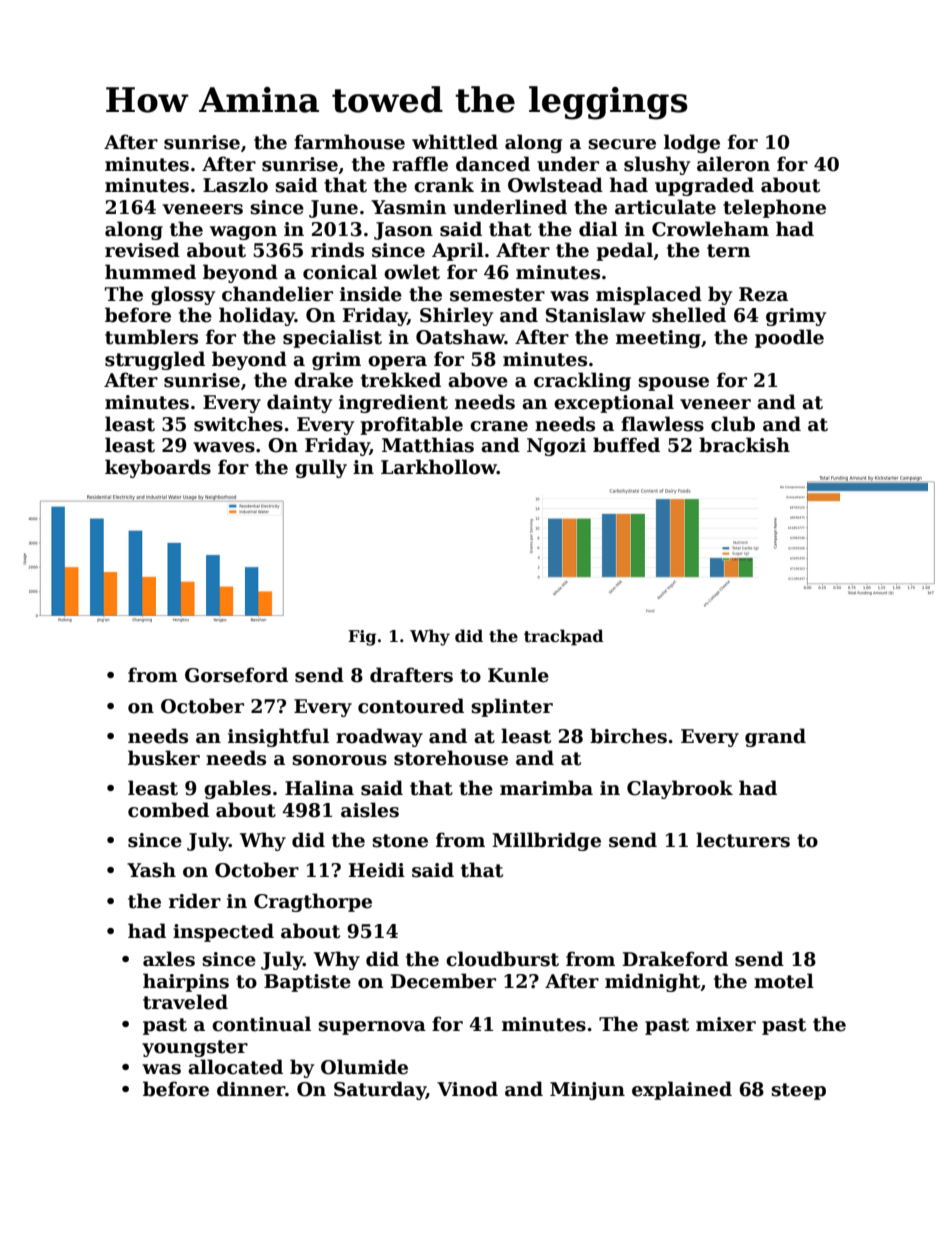 Image resolution: width=952 pixels, height=1233 pixels. What do you see at coordinates (455, 142) in the screenshot?
I see `whittled` at bounding box center [455, 142].
